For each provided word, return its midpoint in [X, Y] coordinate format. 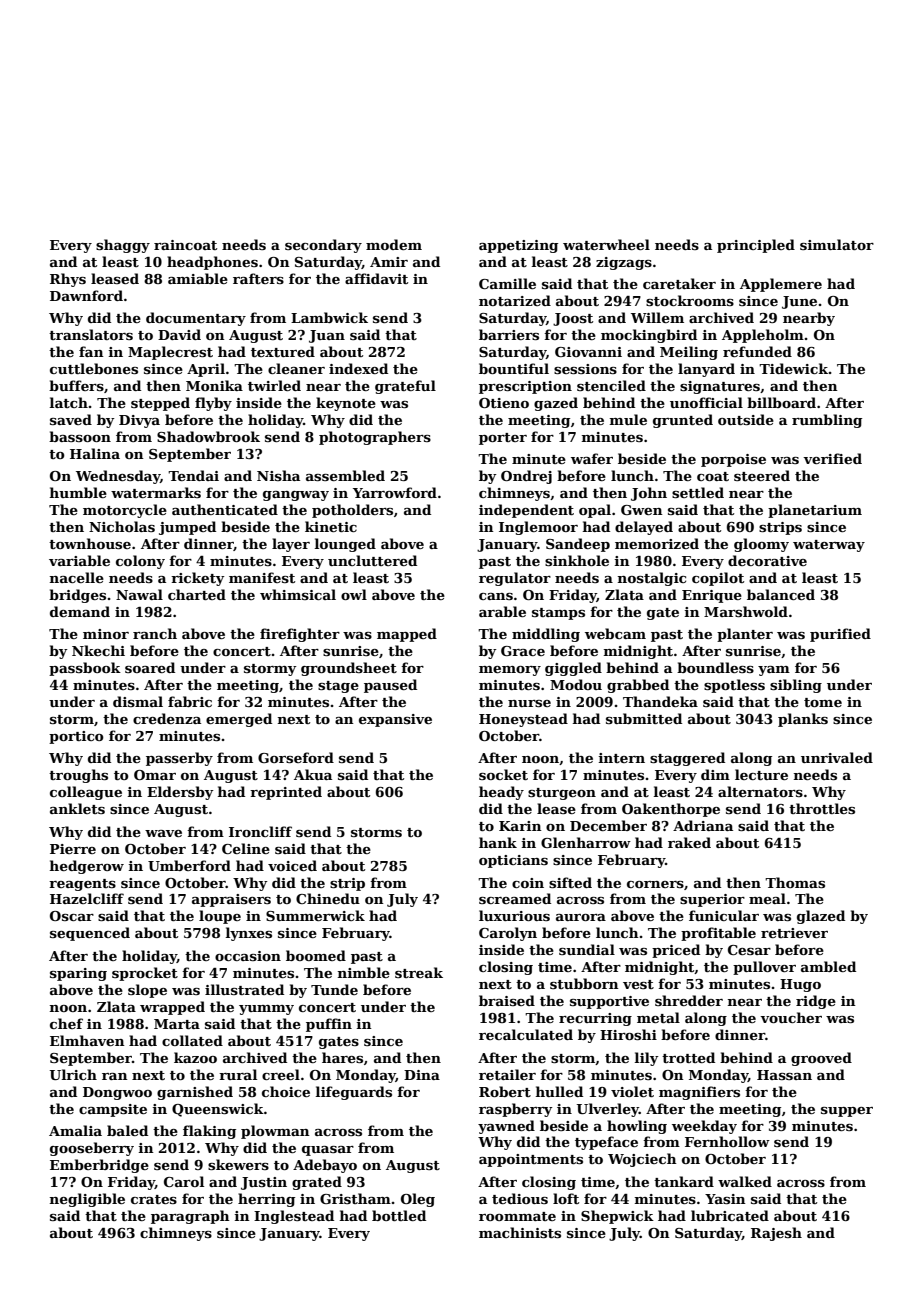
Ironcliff [260, 831]
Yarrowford [395, 492]
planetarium [815, 511]
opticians [513, 861]
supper [847, 1112]
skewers [238, 1164]
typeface [606, 1143]
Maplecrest [170, 353]
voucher [791, 1017]
